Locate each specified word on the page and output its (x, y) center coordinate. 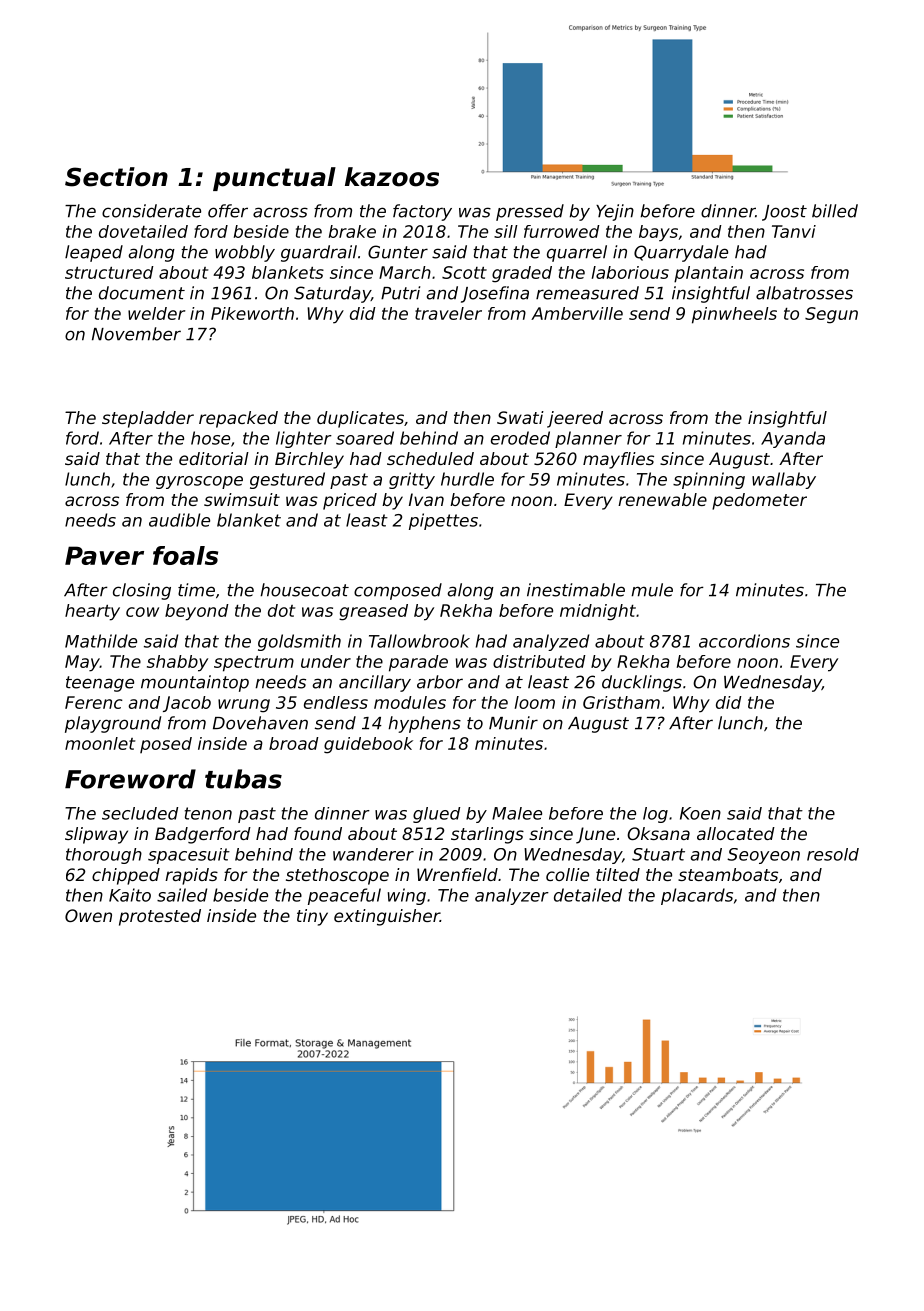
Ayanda (793, 439)
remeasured (587, 293)
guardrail (319, 253)
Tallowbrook (419, 641)
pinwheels (734, 315)
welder (156, 313)
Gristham (621, 702)
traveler (448, 313)
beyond (197, 612)
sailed (182, 895)
